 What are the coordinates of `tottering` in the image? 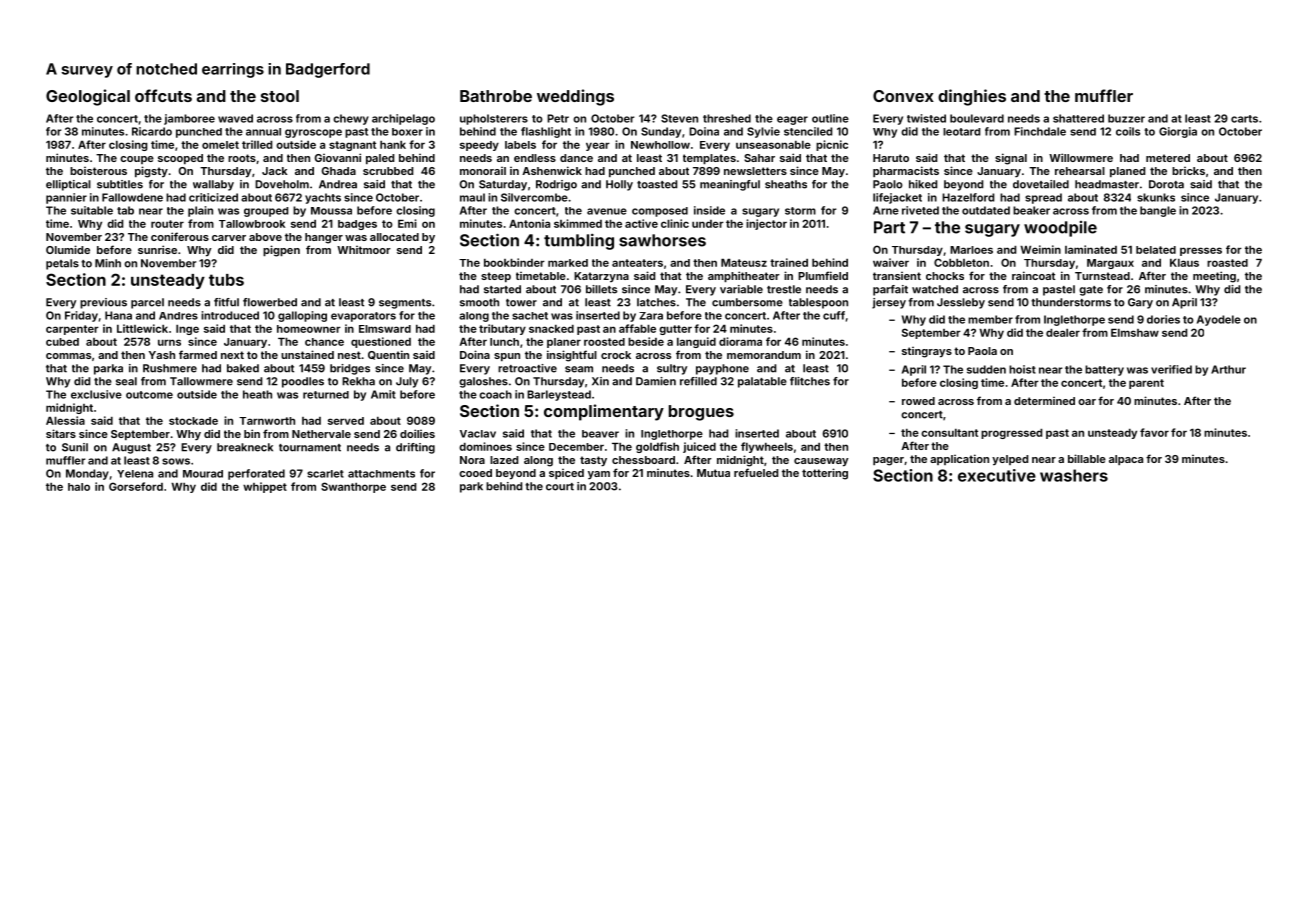 It's located at (825, 474).
